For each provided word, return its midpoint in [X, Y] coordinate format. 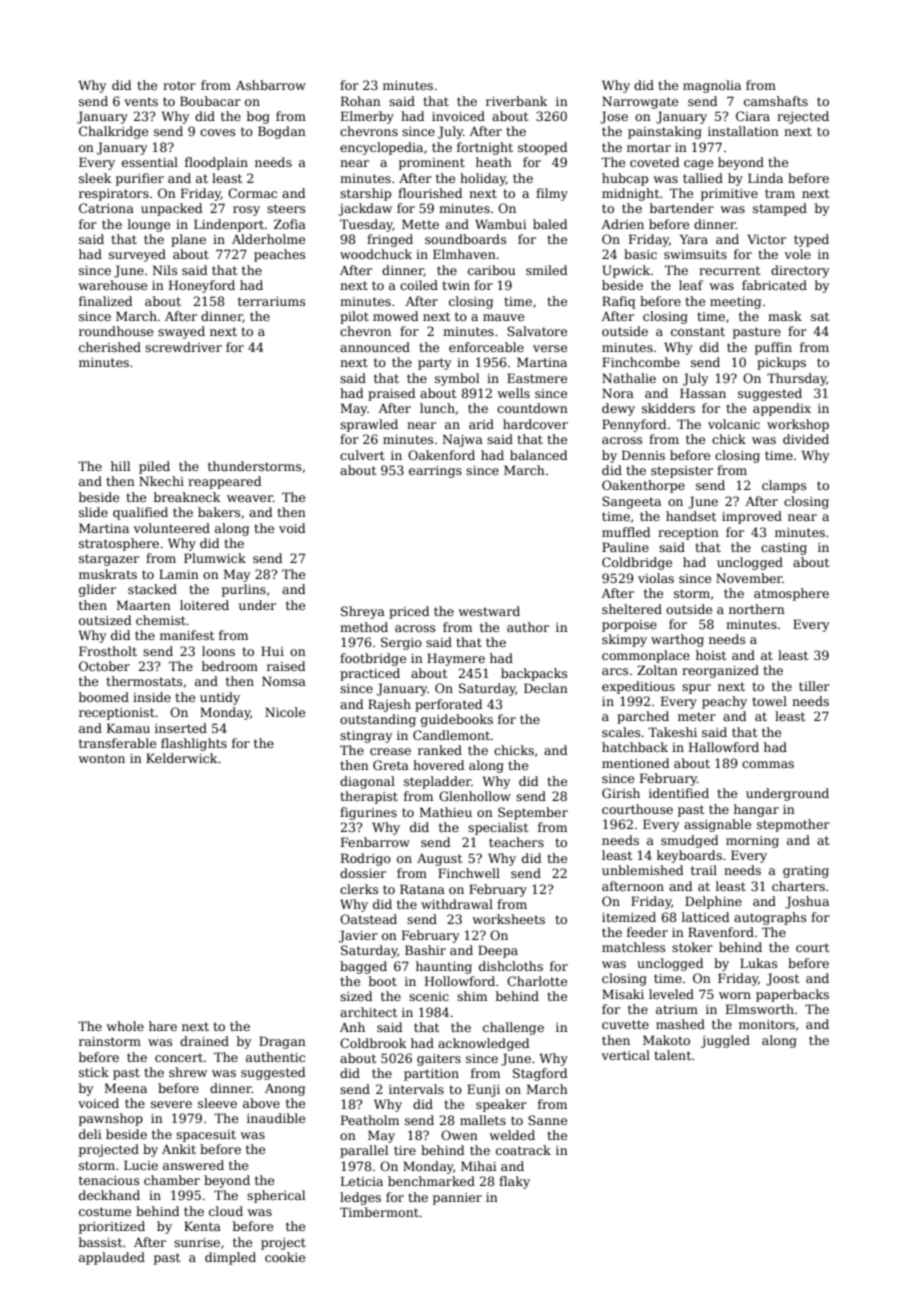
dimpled [230, 1258]
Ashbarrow [271, 85]
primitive [729, 195]
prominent [432, 164]
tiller [814, 686]
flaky [514, 1182]
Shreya [363, 612]
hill [120, 466]
